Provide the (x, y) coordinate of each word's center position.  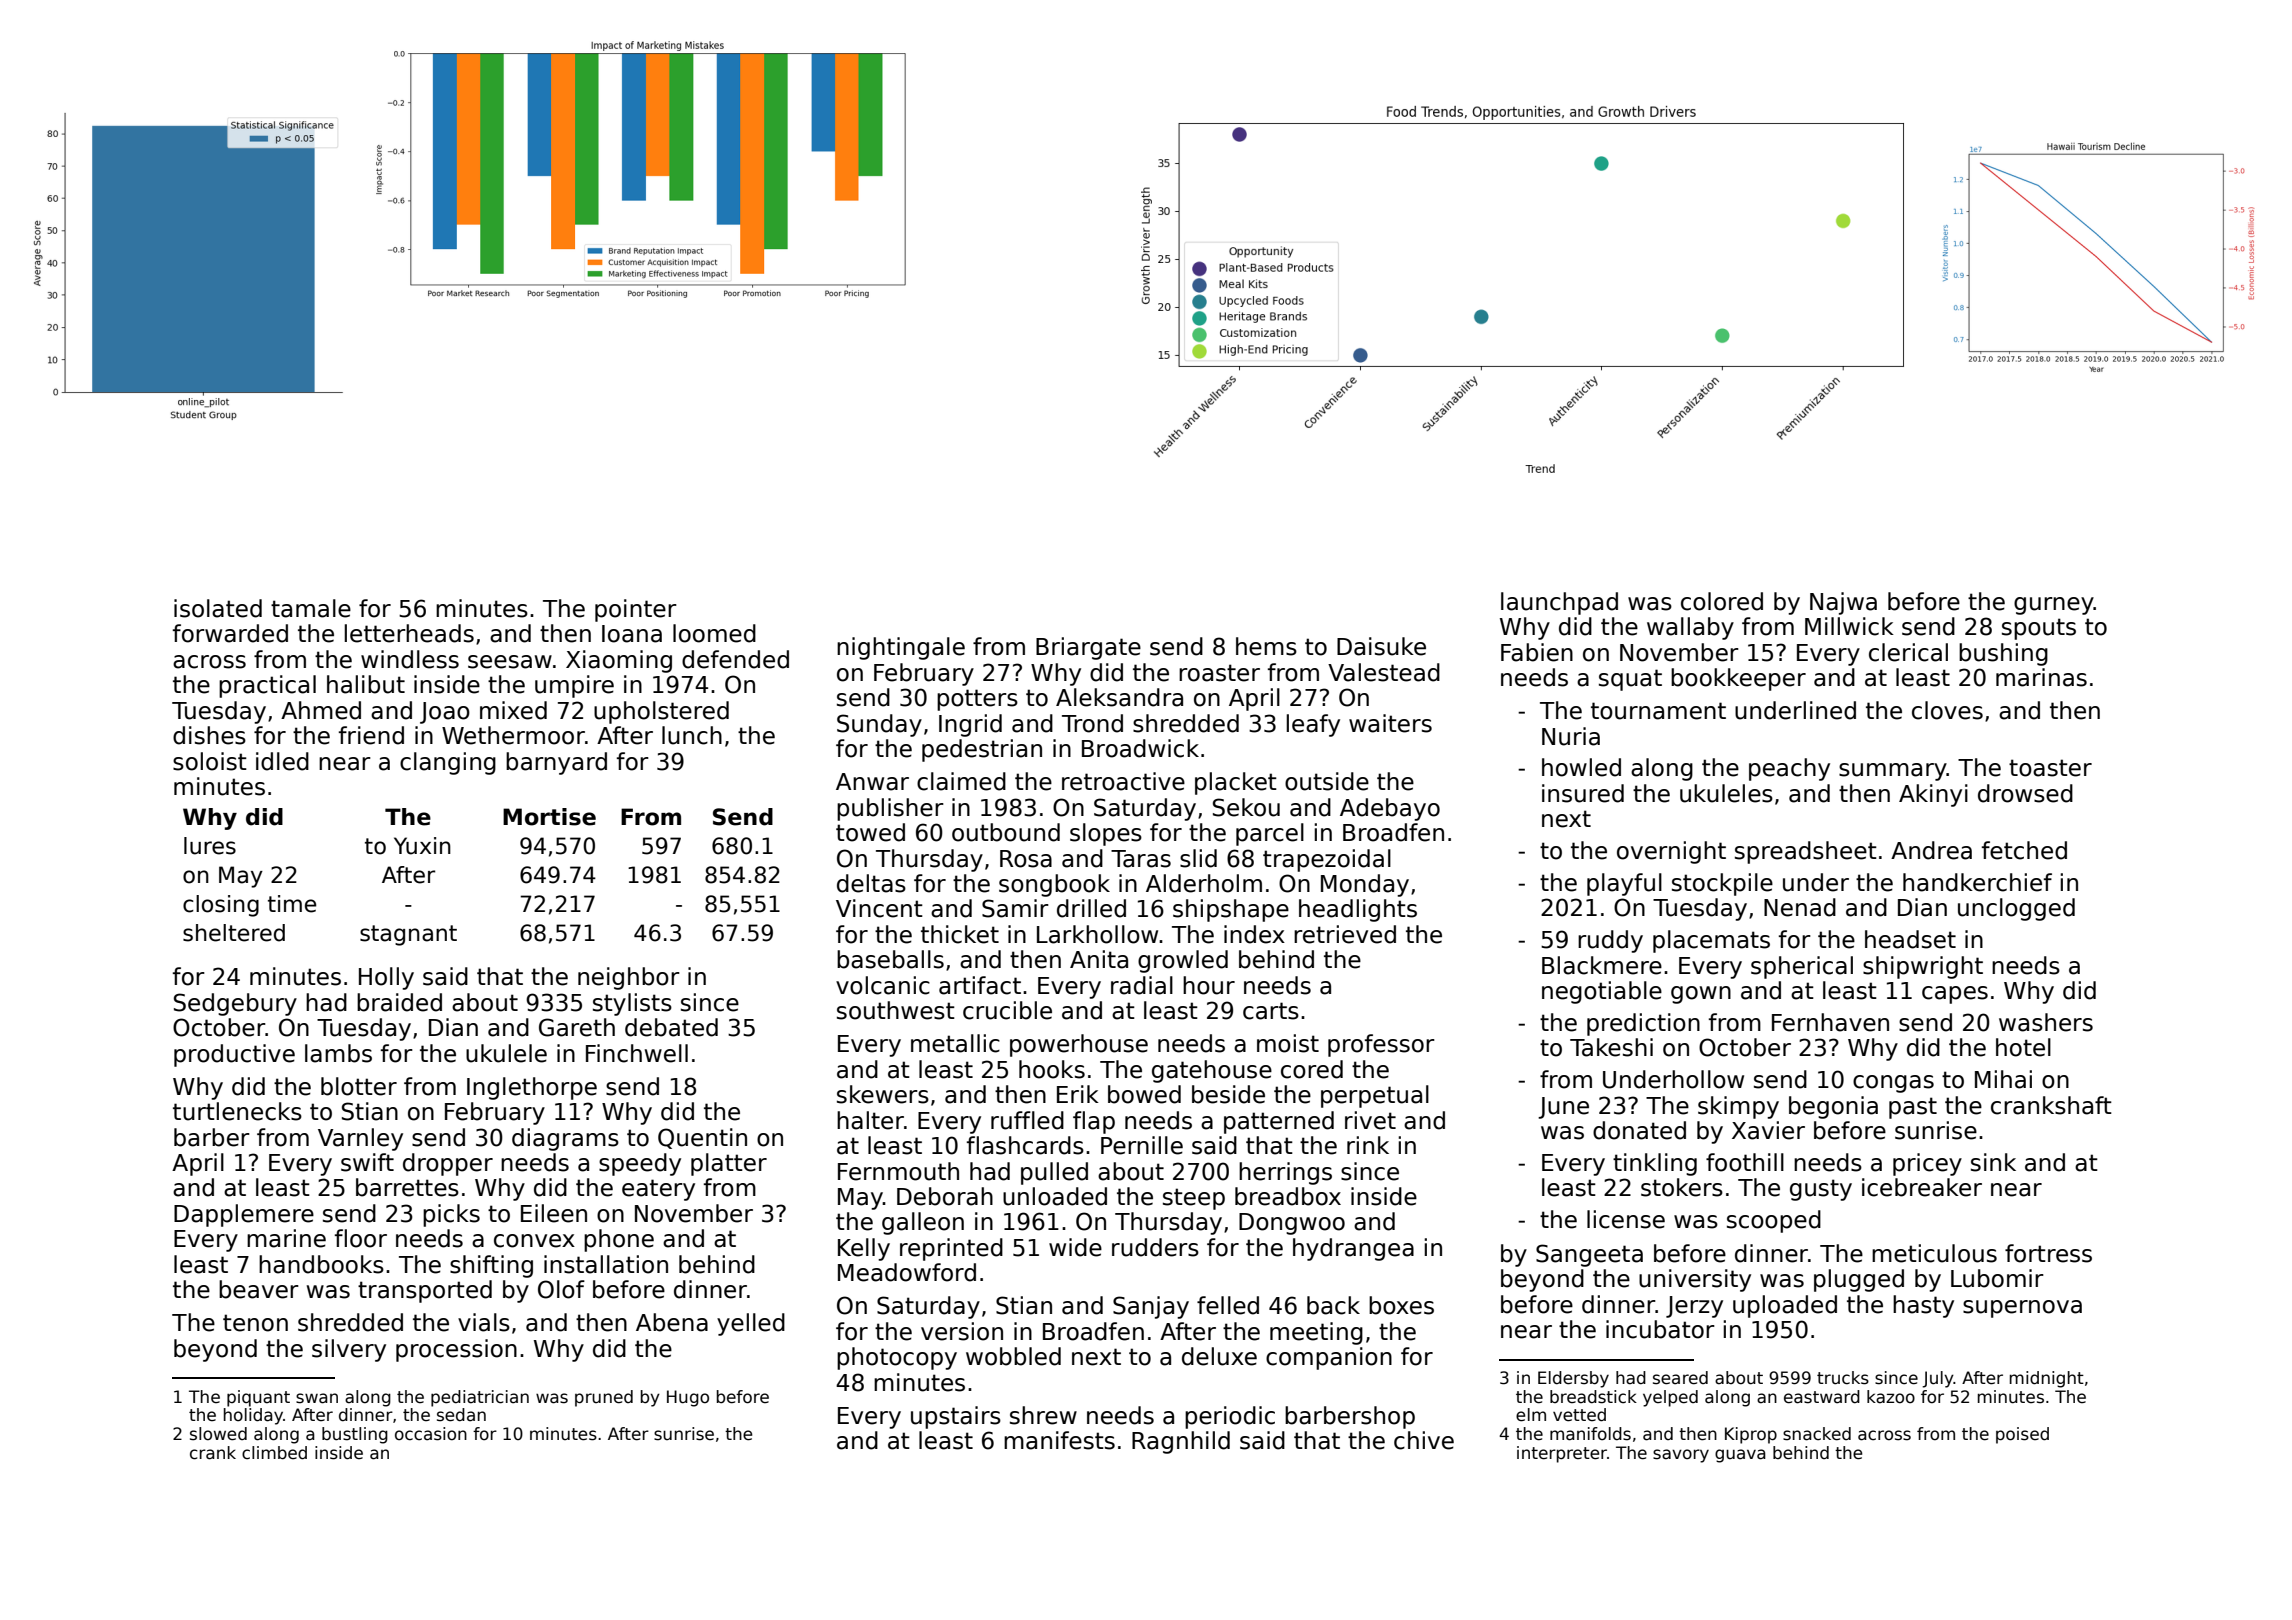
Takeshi (1611, 1047)
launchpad (1559, 603)
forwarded (230, 633)
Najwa (1843, 603)
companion (1329, 1358)
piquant (258, 1398)
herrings (1285, 1173)
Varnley (360, 1139)
